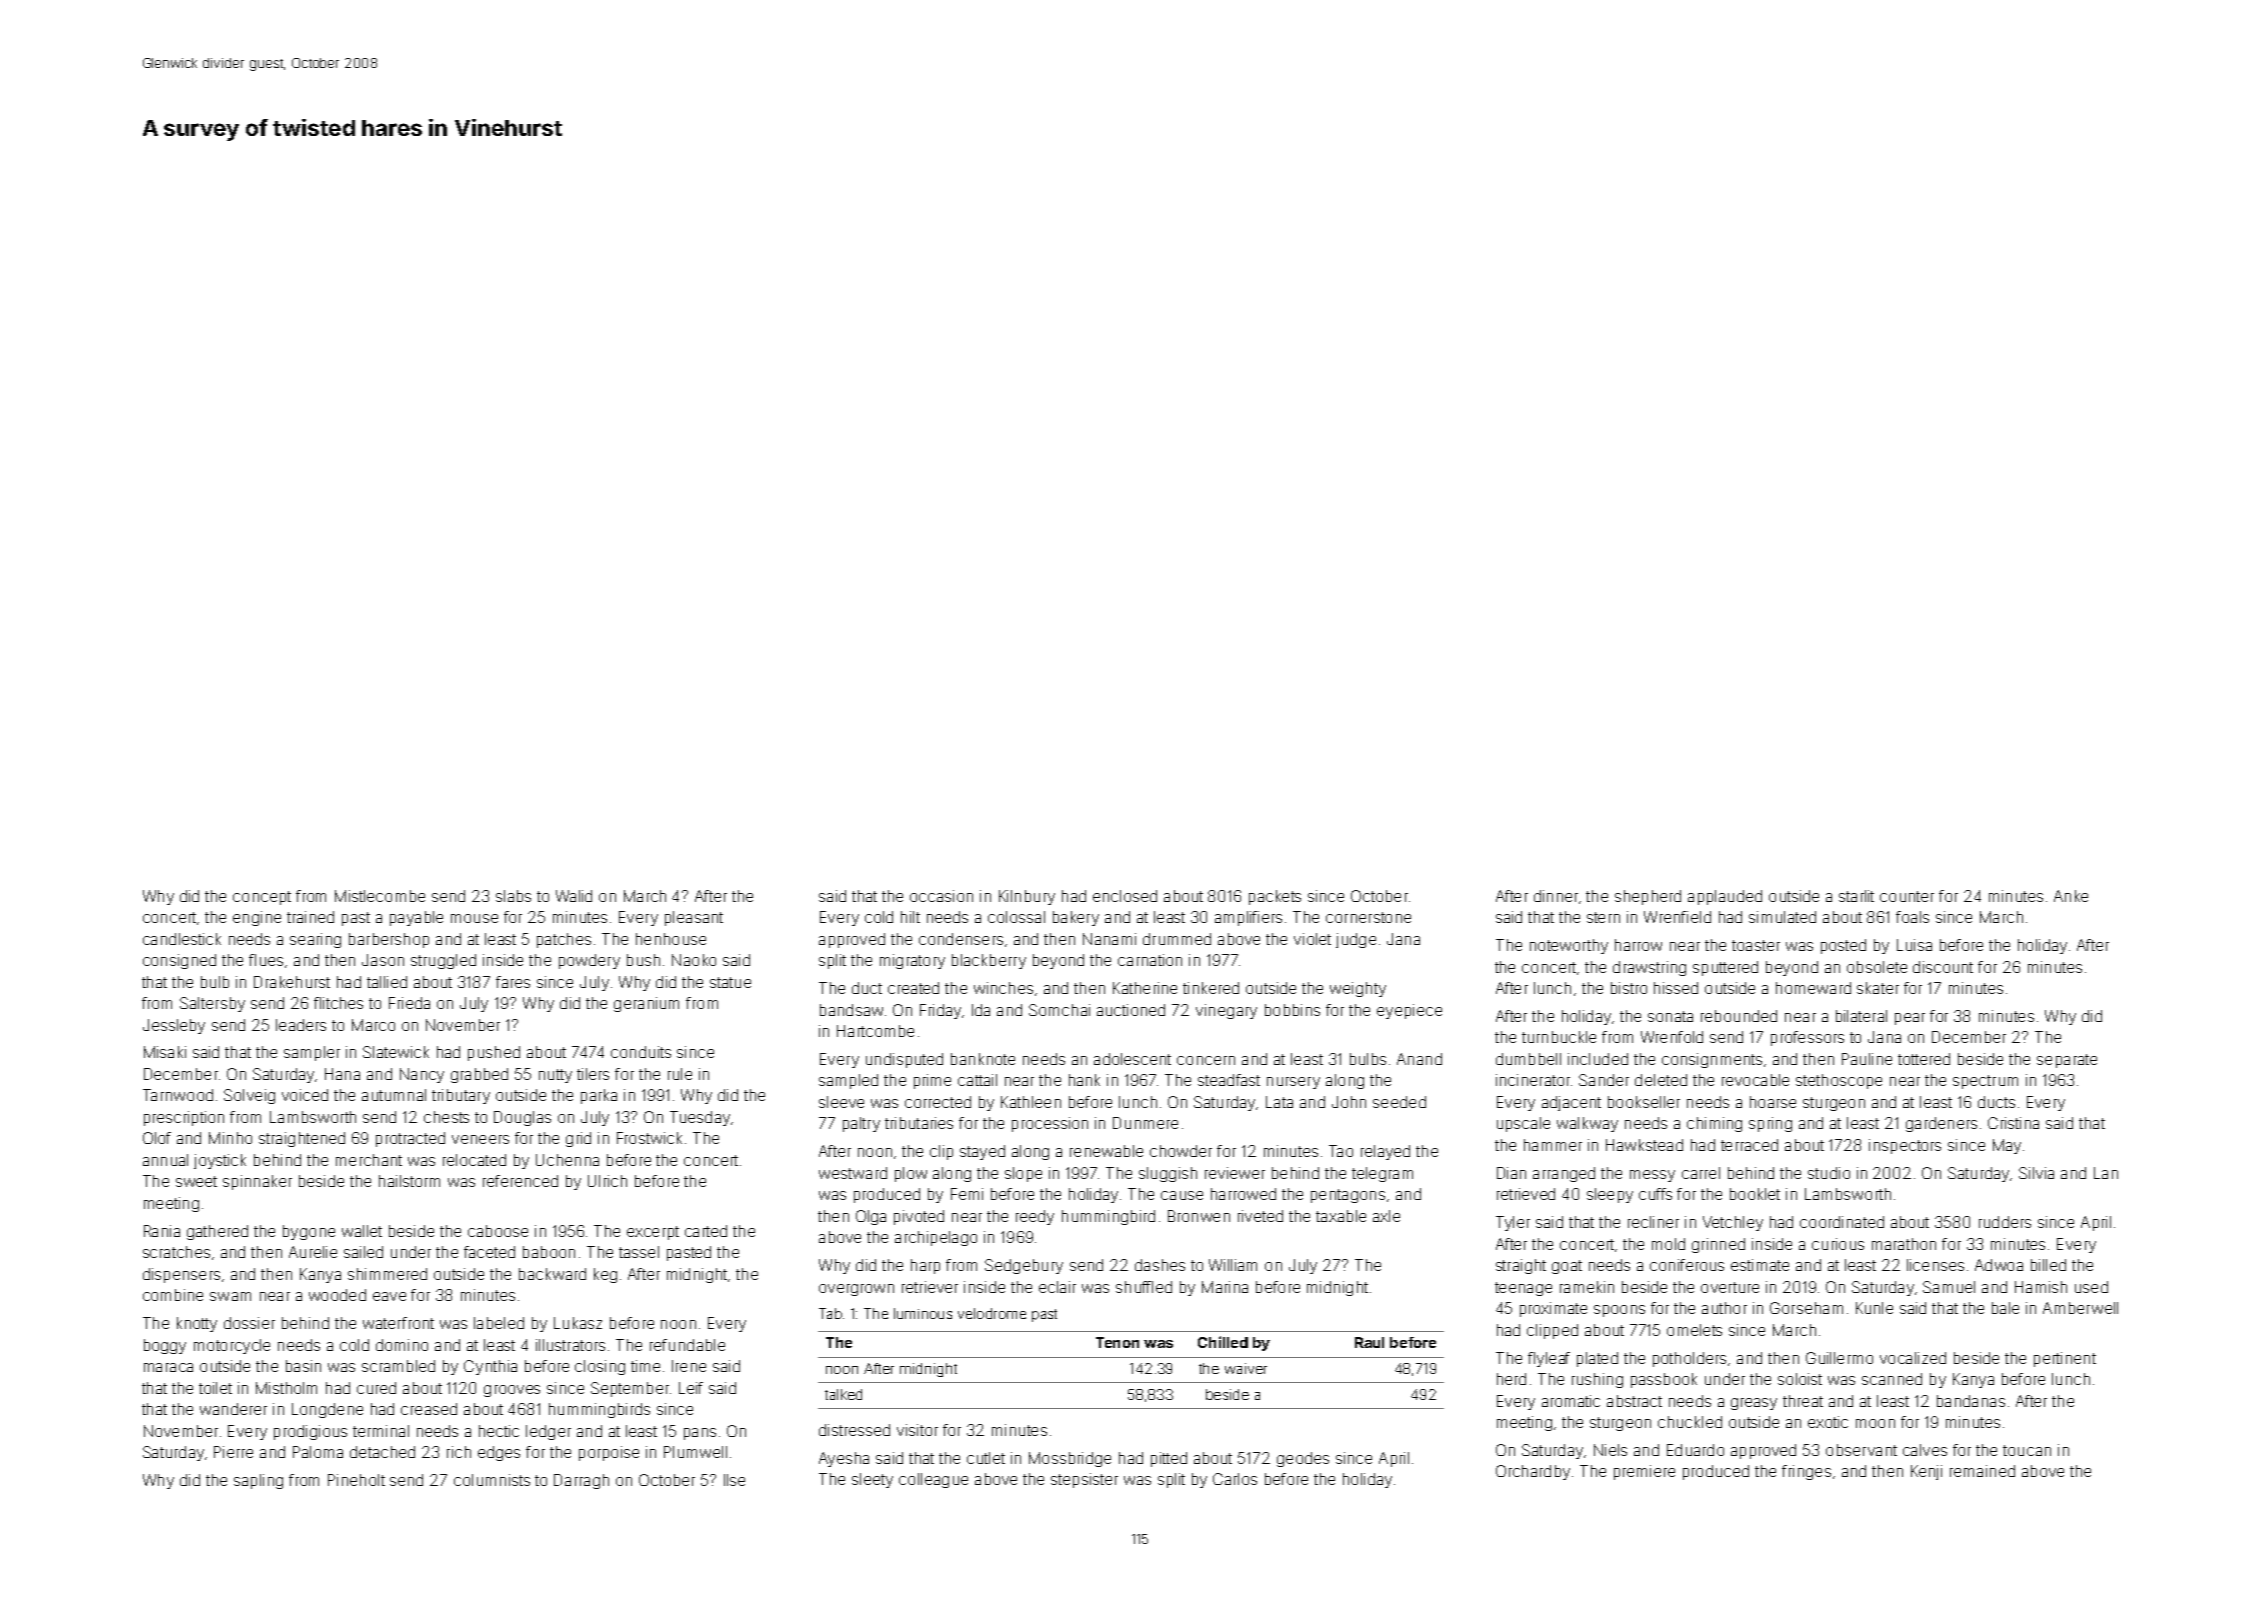  What do you see at coordinates (1610, 1195) in the image?
I see `sleepy` at bounding box center [1610, 1195].
